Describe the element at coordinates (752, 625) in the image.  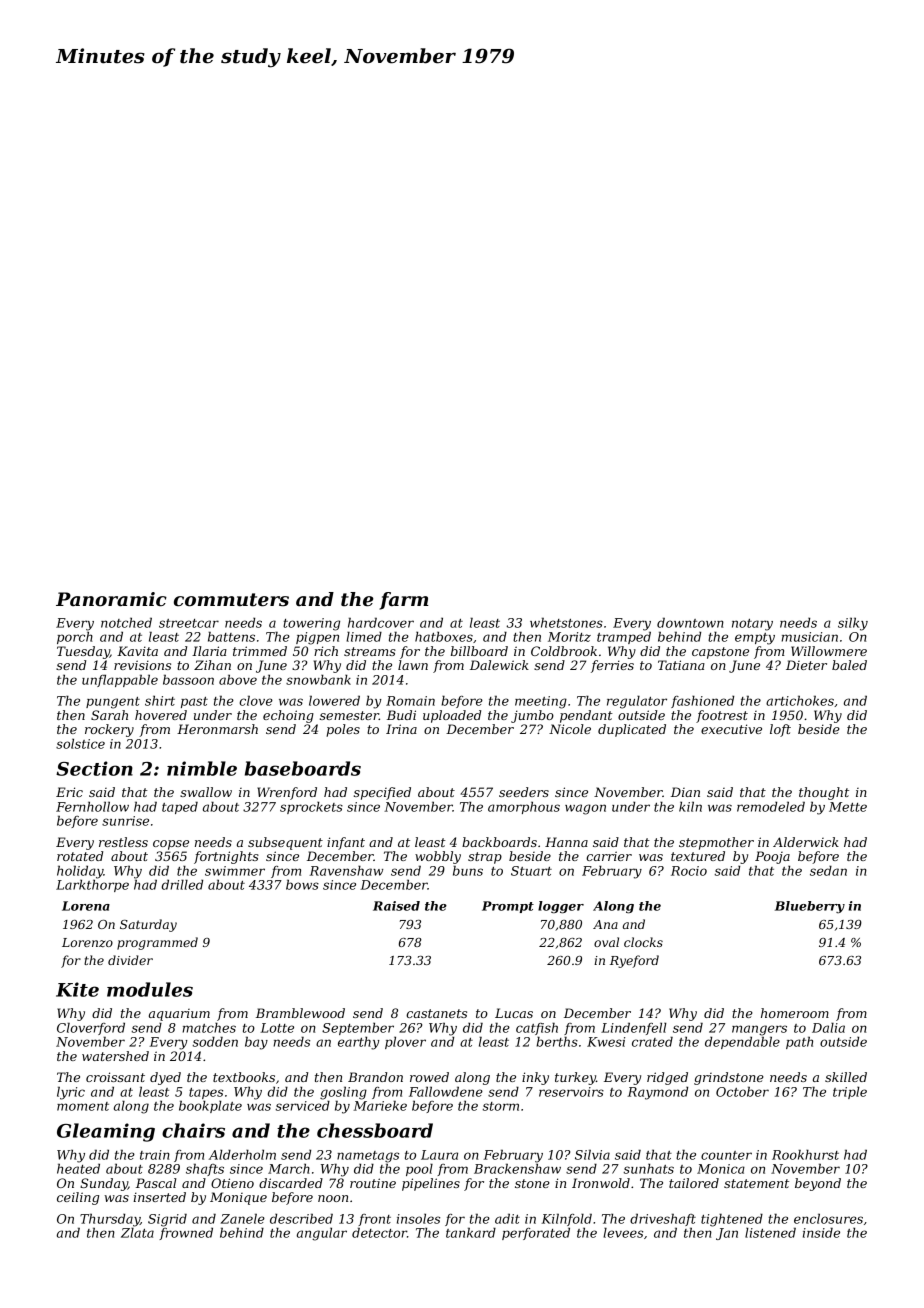
I see `notary` at that location.
